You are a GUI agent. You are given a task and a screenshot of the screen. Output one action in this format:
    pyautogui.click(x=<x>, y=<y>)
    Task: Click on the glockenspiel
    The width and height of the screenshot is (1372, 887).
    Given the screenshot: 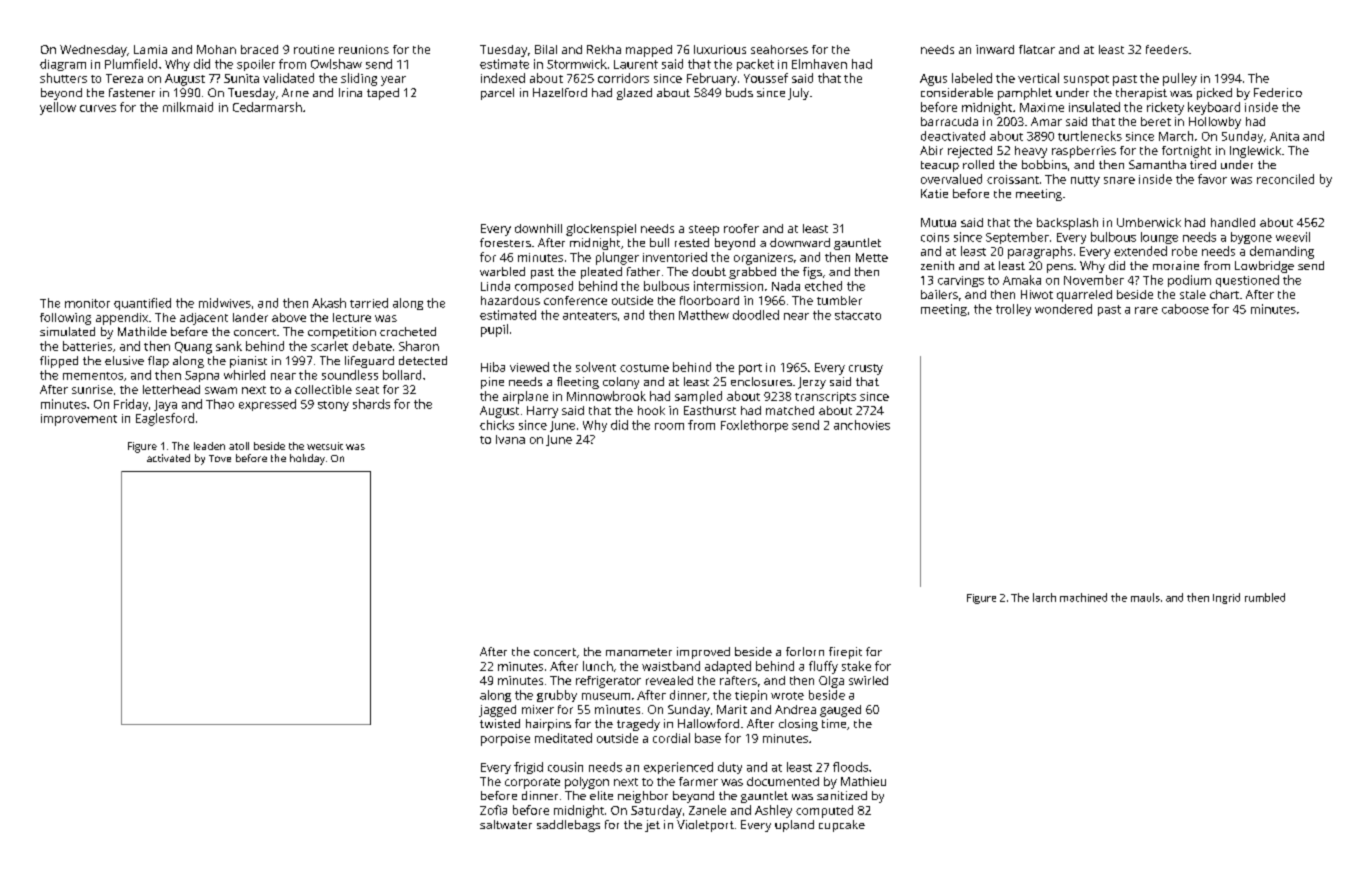 What is the action you would take?
    pyautogui.click(x=601, y=230)
